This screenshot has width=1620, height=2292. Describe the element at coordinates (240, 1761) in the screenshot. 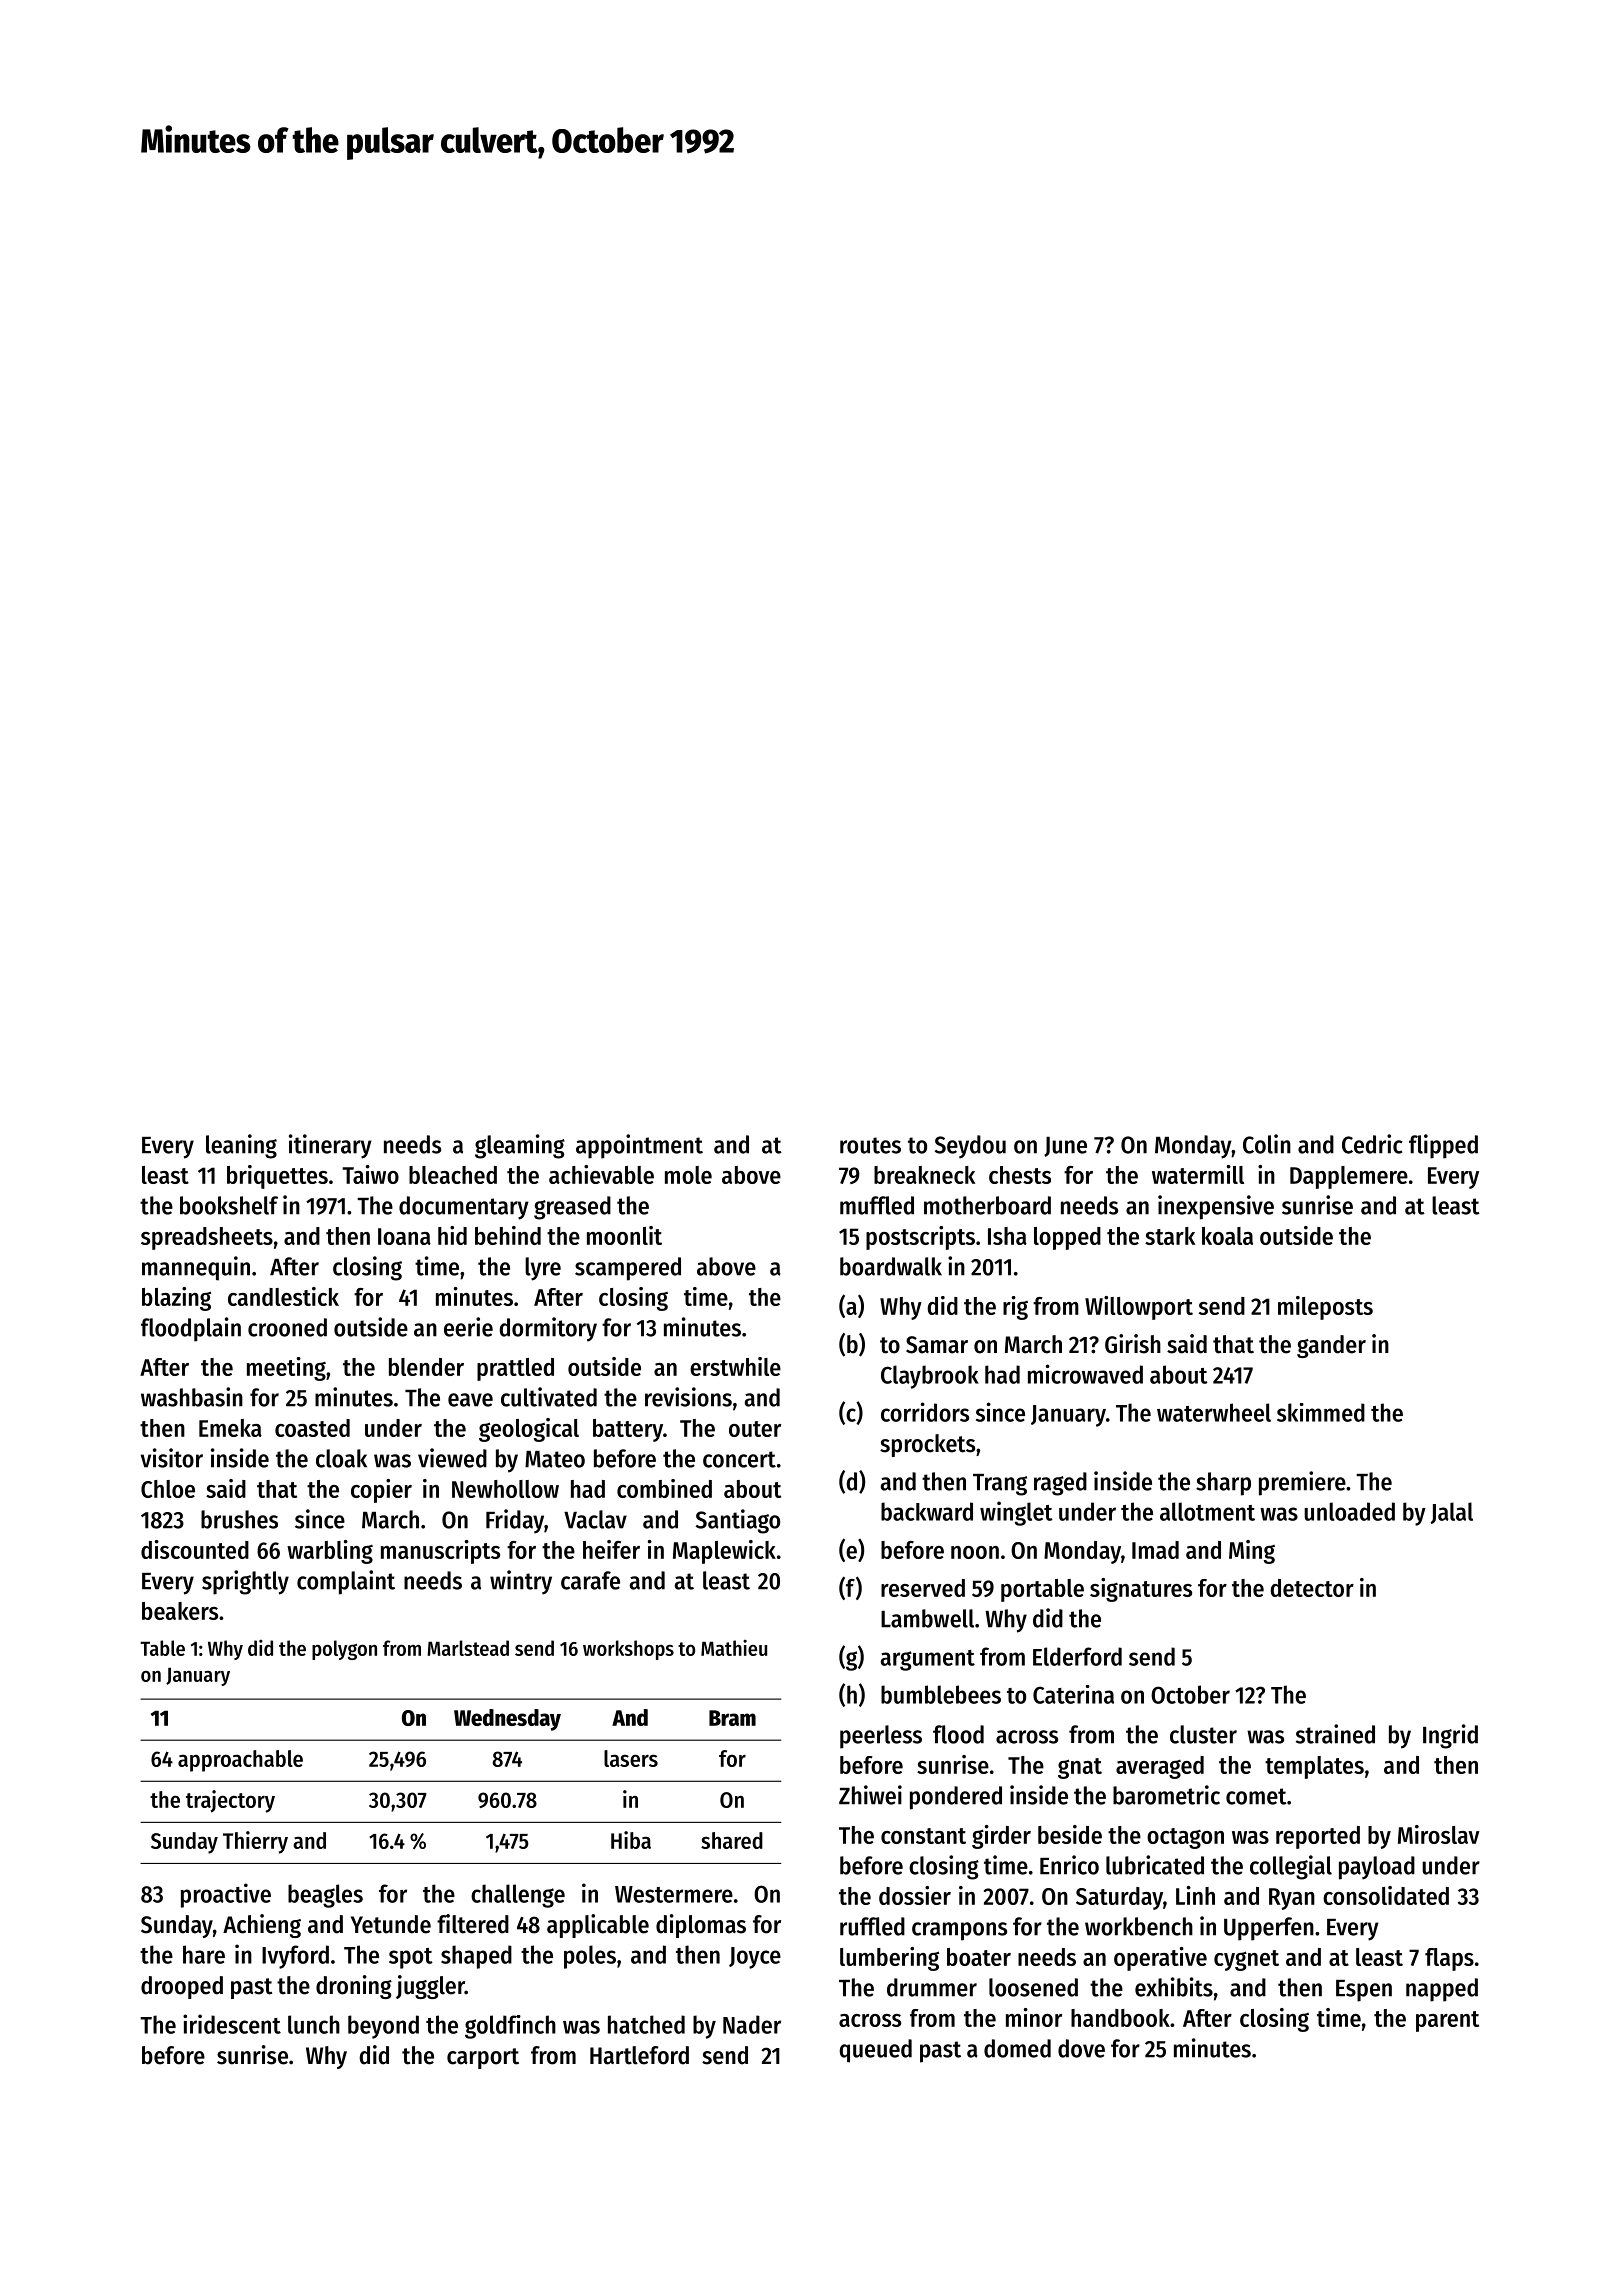

I see `approachable` at that location.
